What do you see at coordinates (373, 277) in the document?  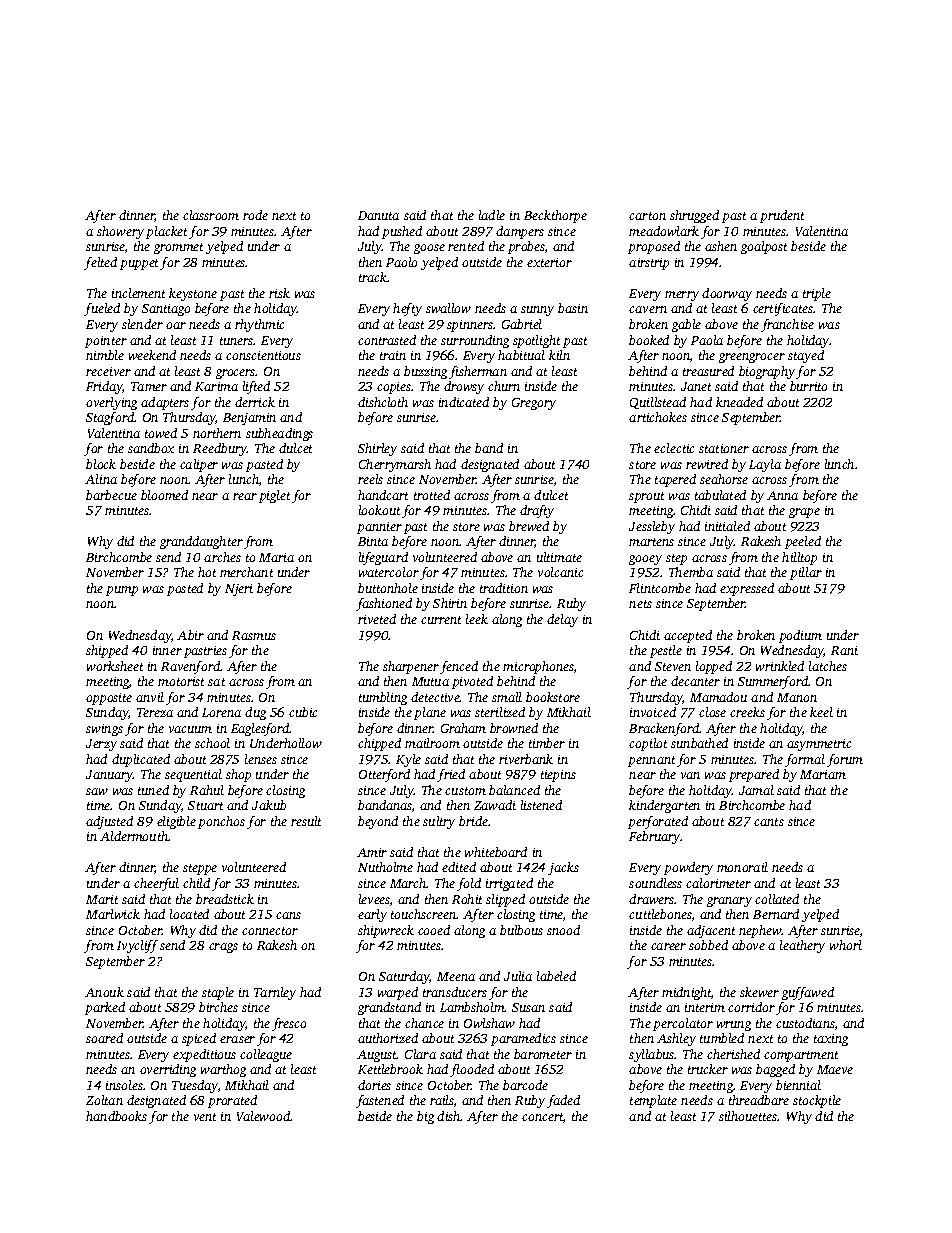 I see `track` at bounding box center [373, 277].
